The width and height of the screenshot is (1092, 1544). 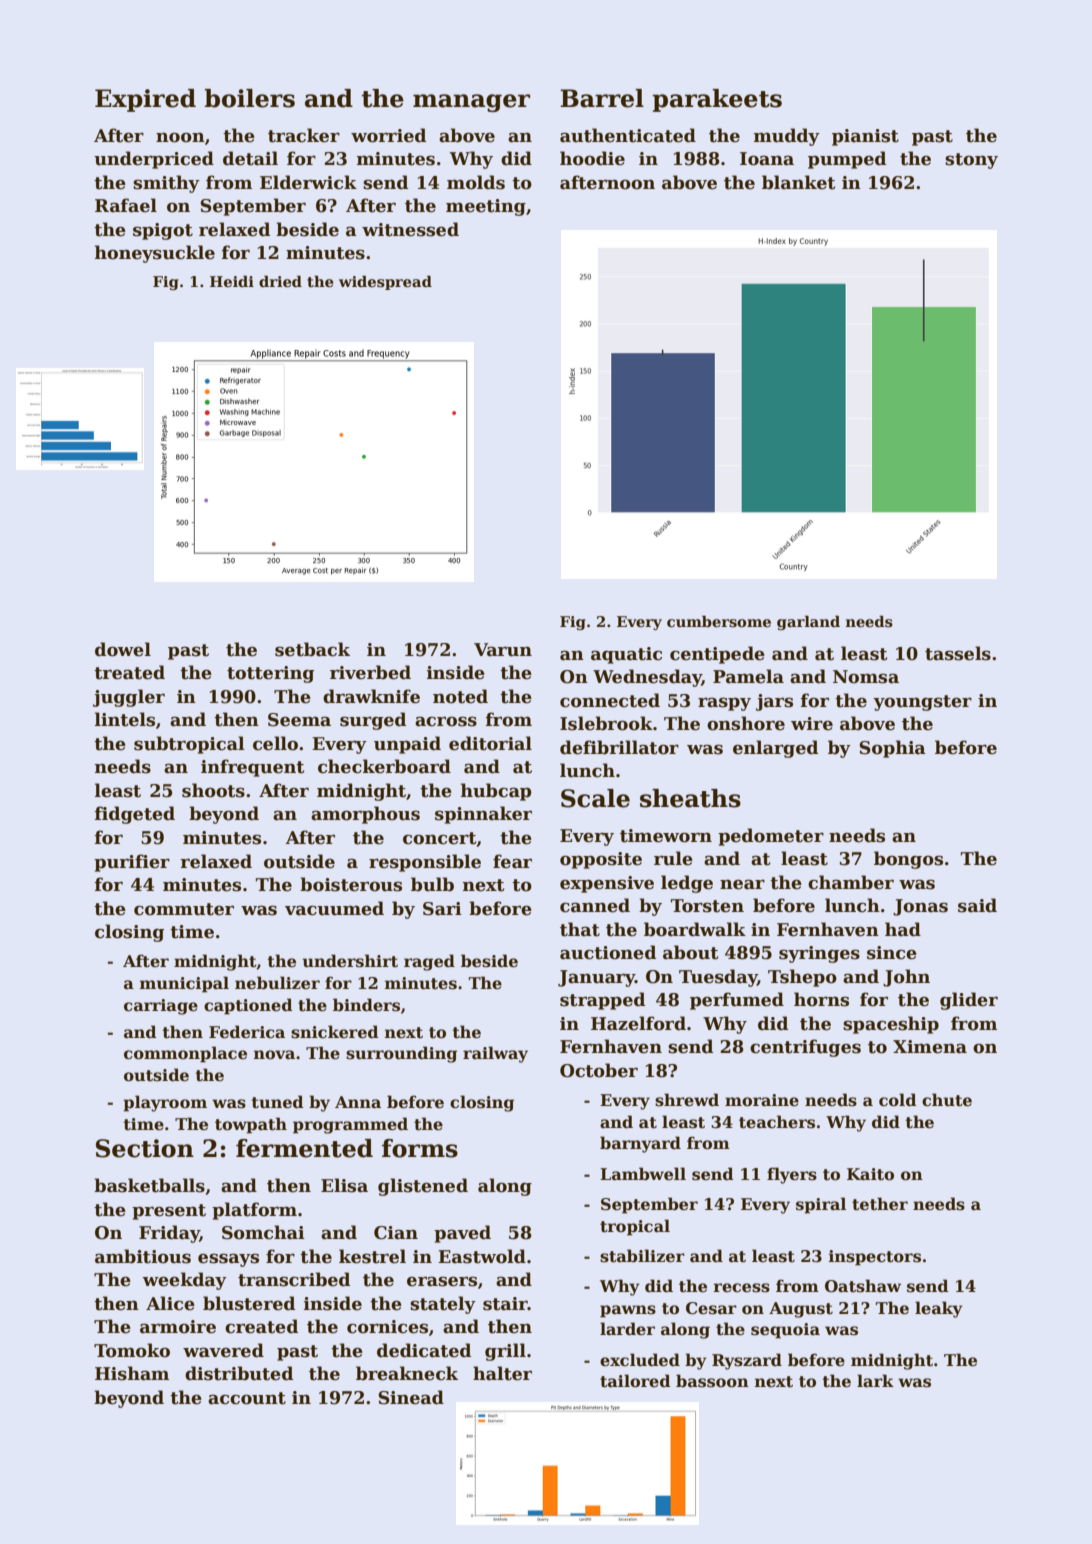 I want to click on onshore, so click(x=746, y=723).
